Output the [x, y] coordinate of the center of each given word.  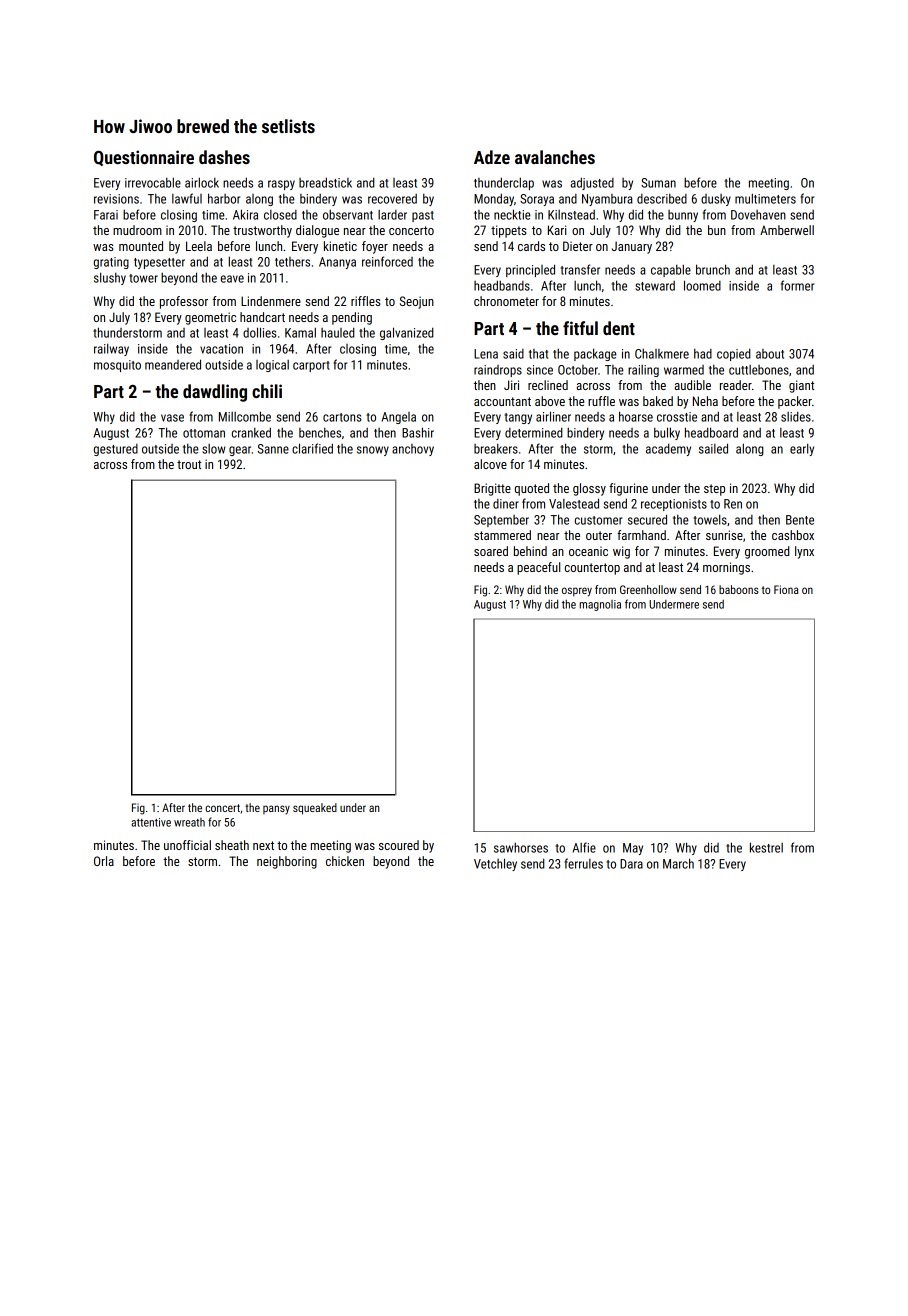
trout [189, 464]
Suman [658, 183]
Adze [492, 157]
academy [668, 449]
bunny [683, 216]
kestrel [766, 847]
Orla [104, 861]
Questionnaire [144, 158]
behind [530, 551]
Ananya [337, 263]
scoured [399, 845]
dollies [260, 332]
